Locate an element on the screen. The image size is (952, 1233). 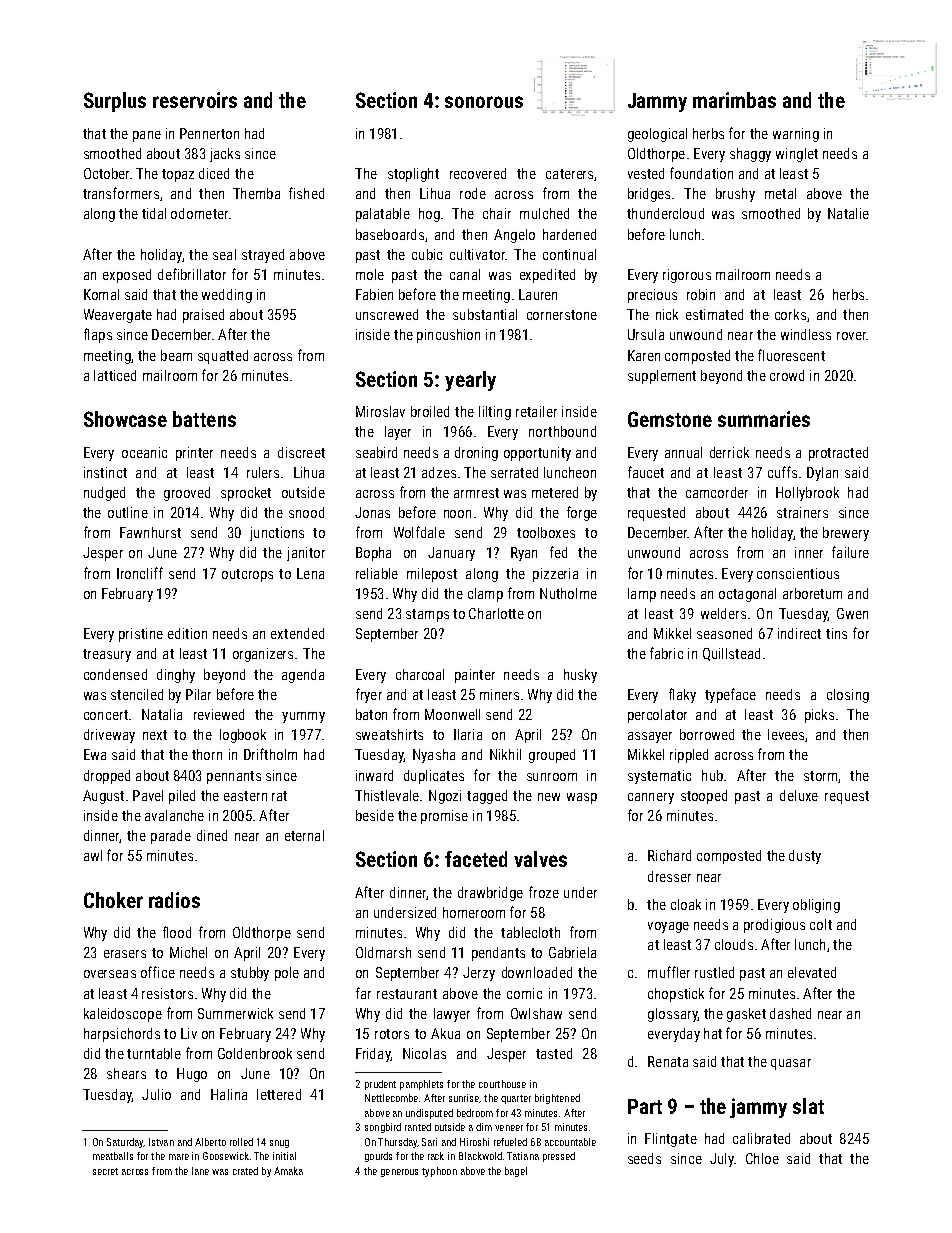
Gemstone is located at coordinates (670, 419).
